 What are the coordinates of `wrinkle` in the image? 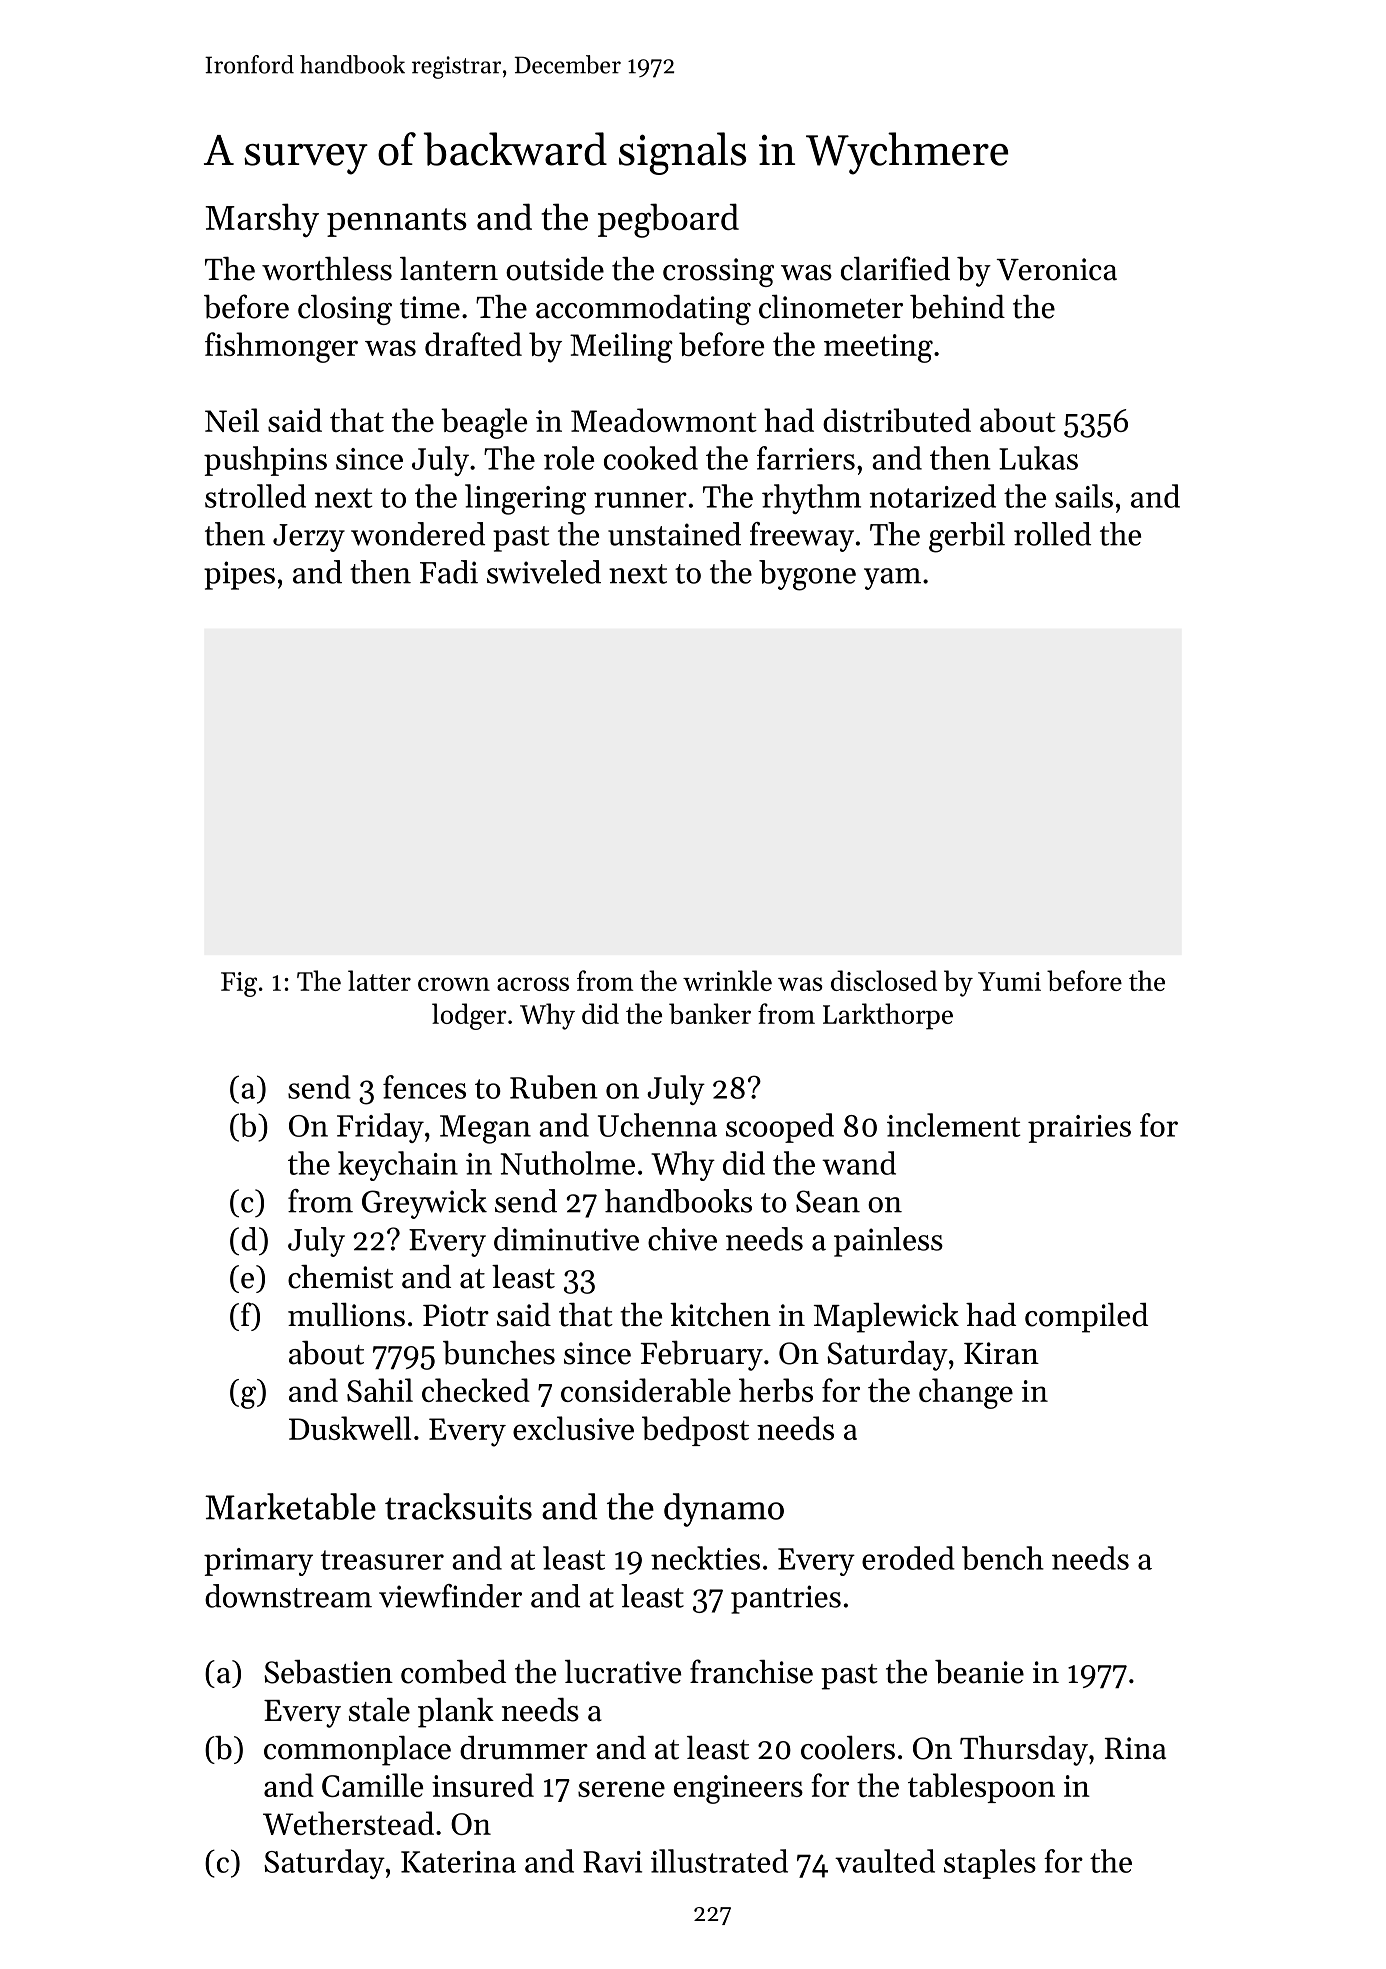 It's located at (727, 980).
